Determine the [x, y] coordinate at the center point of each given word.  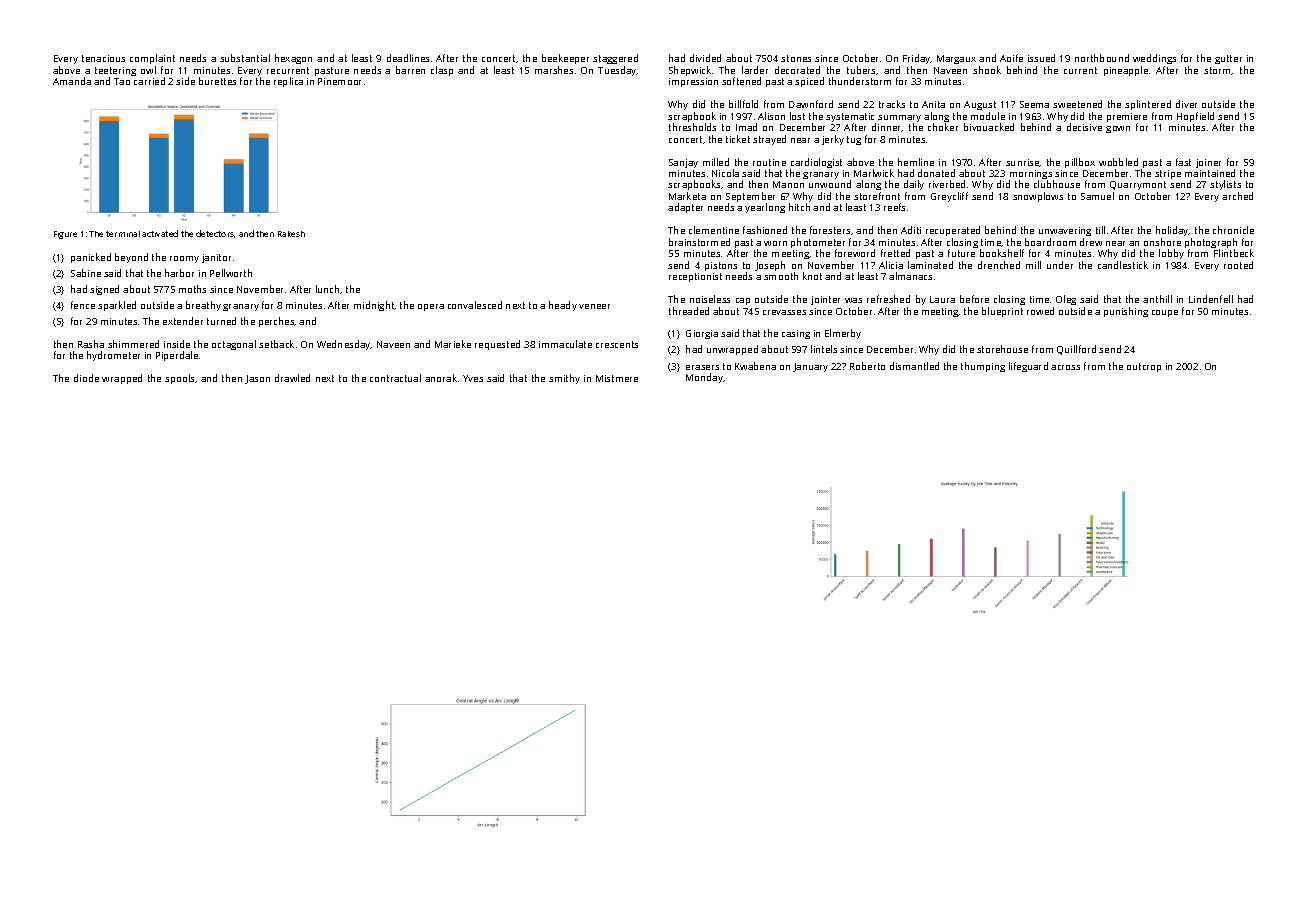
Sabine [86, 273]
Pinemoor [339, 81]
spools [179, 379]
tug [854, 140]
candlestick [1123, 265]
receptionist [695, 277]
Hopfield [1195, 117]
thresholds [692, 127]
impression [693, 82]
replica [288, 82]
